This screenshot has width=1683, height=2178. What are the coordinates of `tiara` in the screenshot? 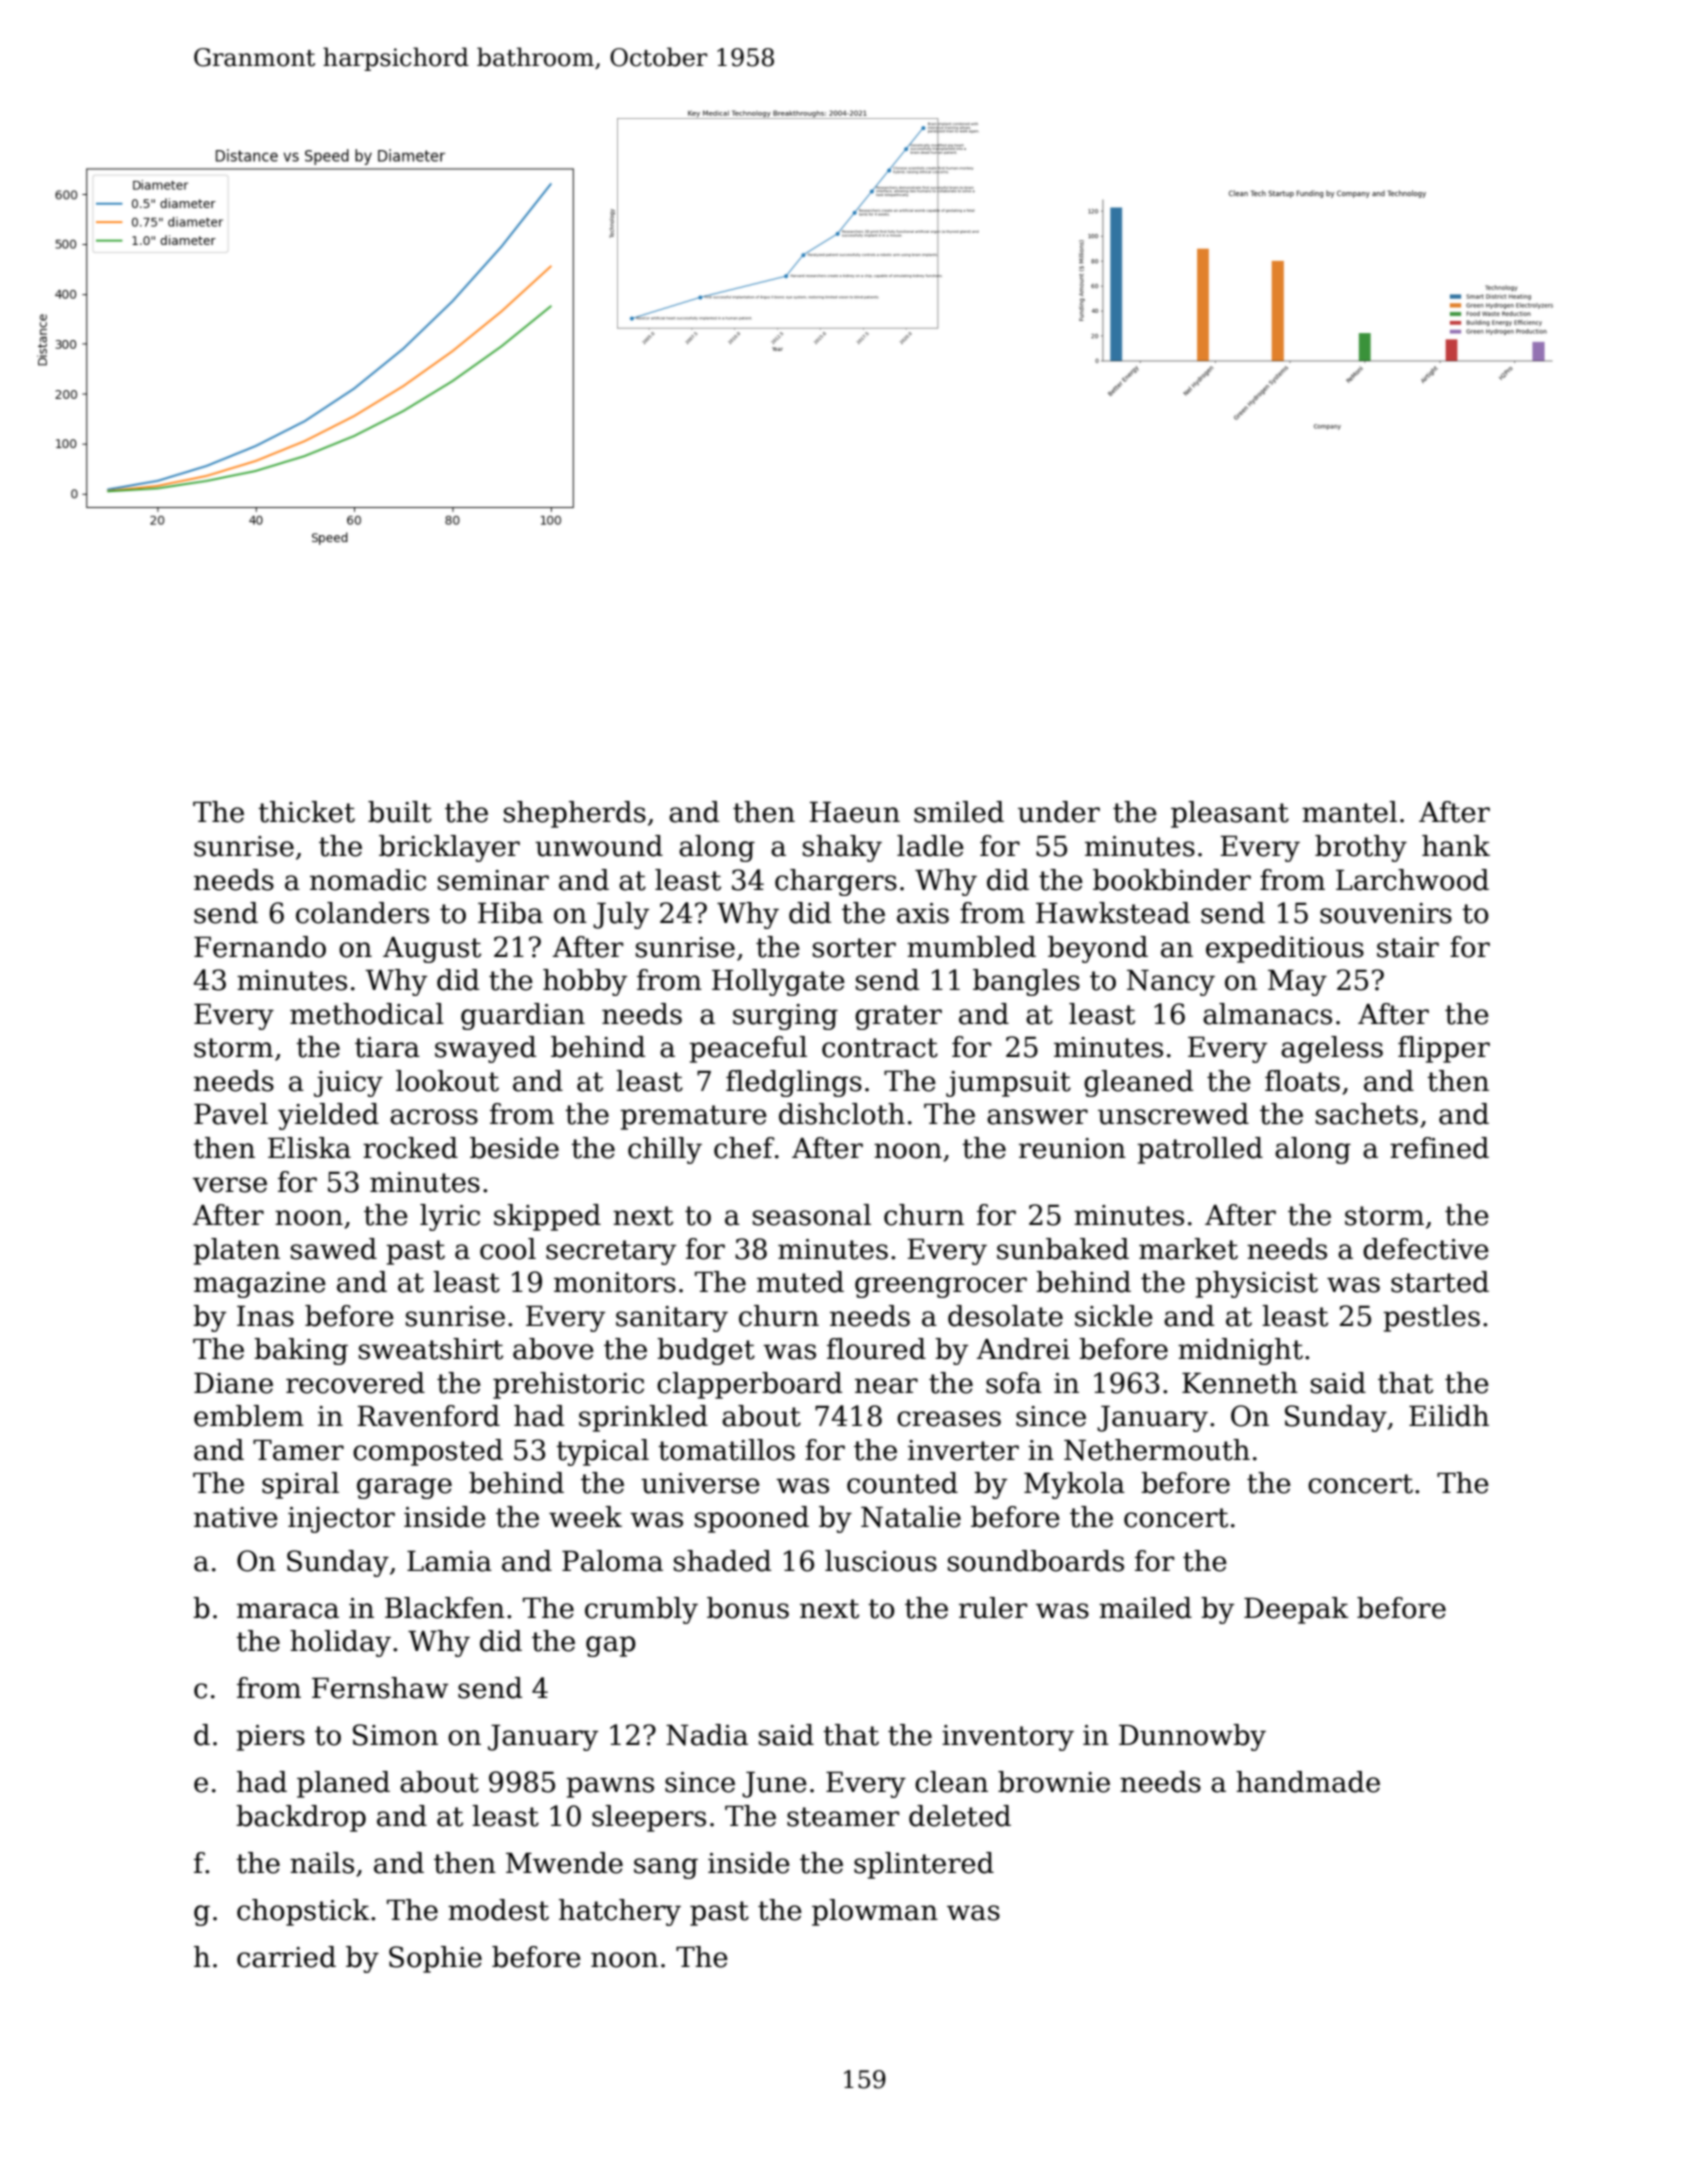 It's located at (387, 1047).
